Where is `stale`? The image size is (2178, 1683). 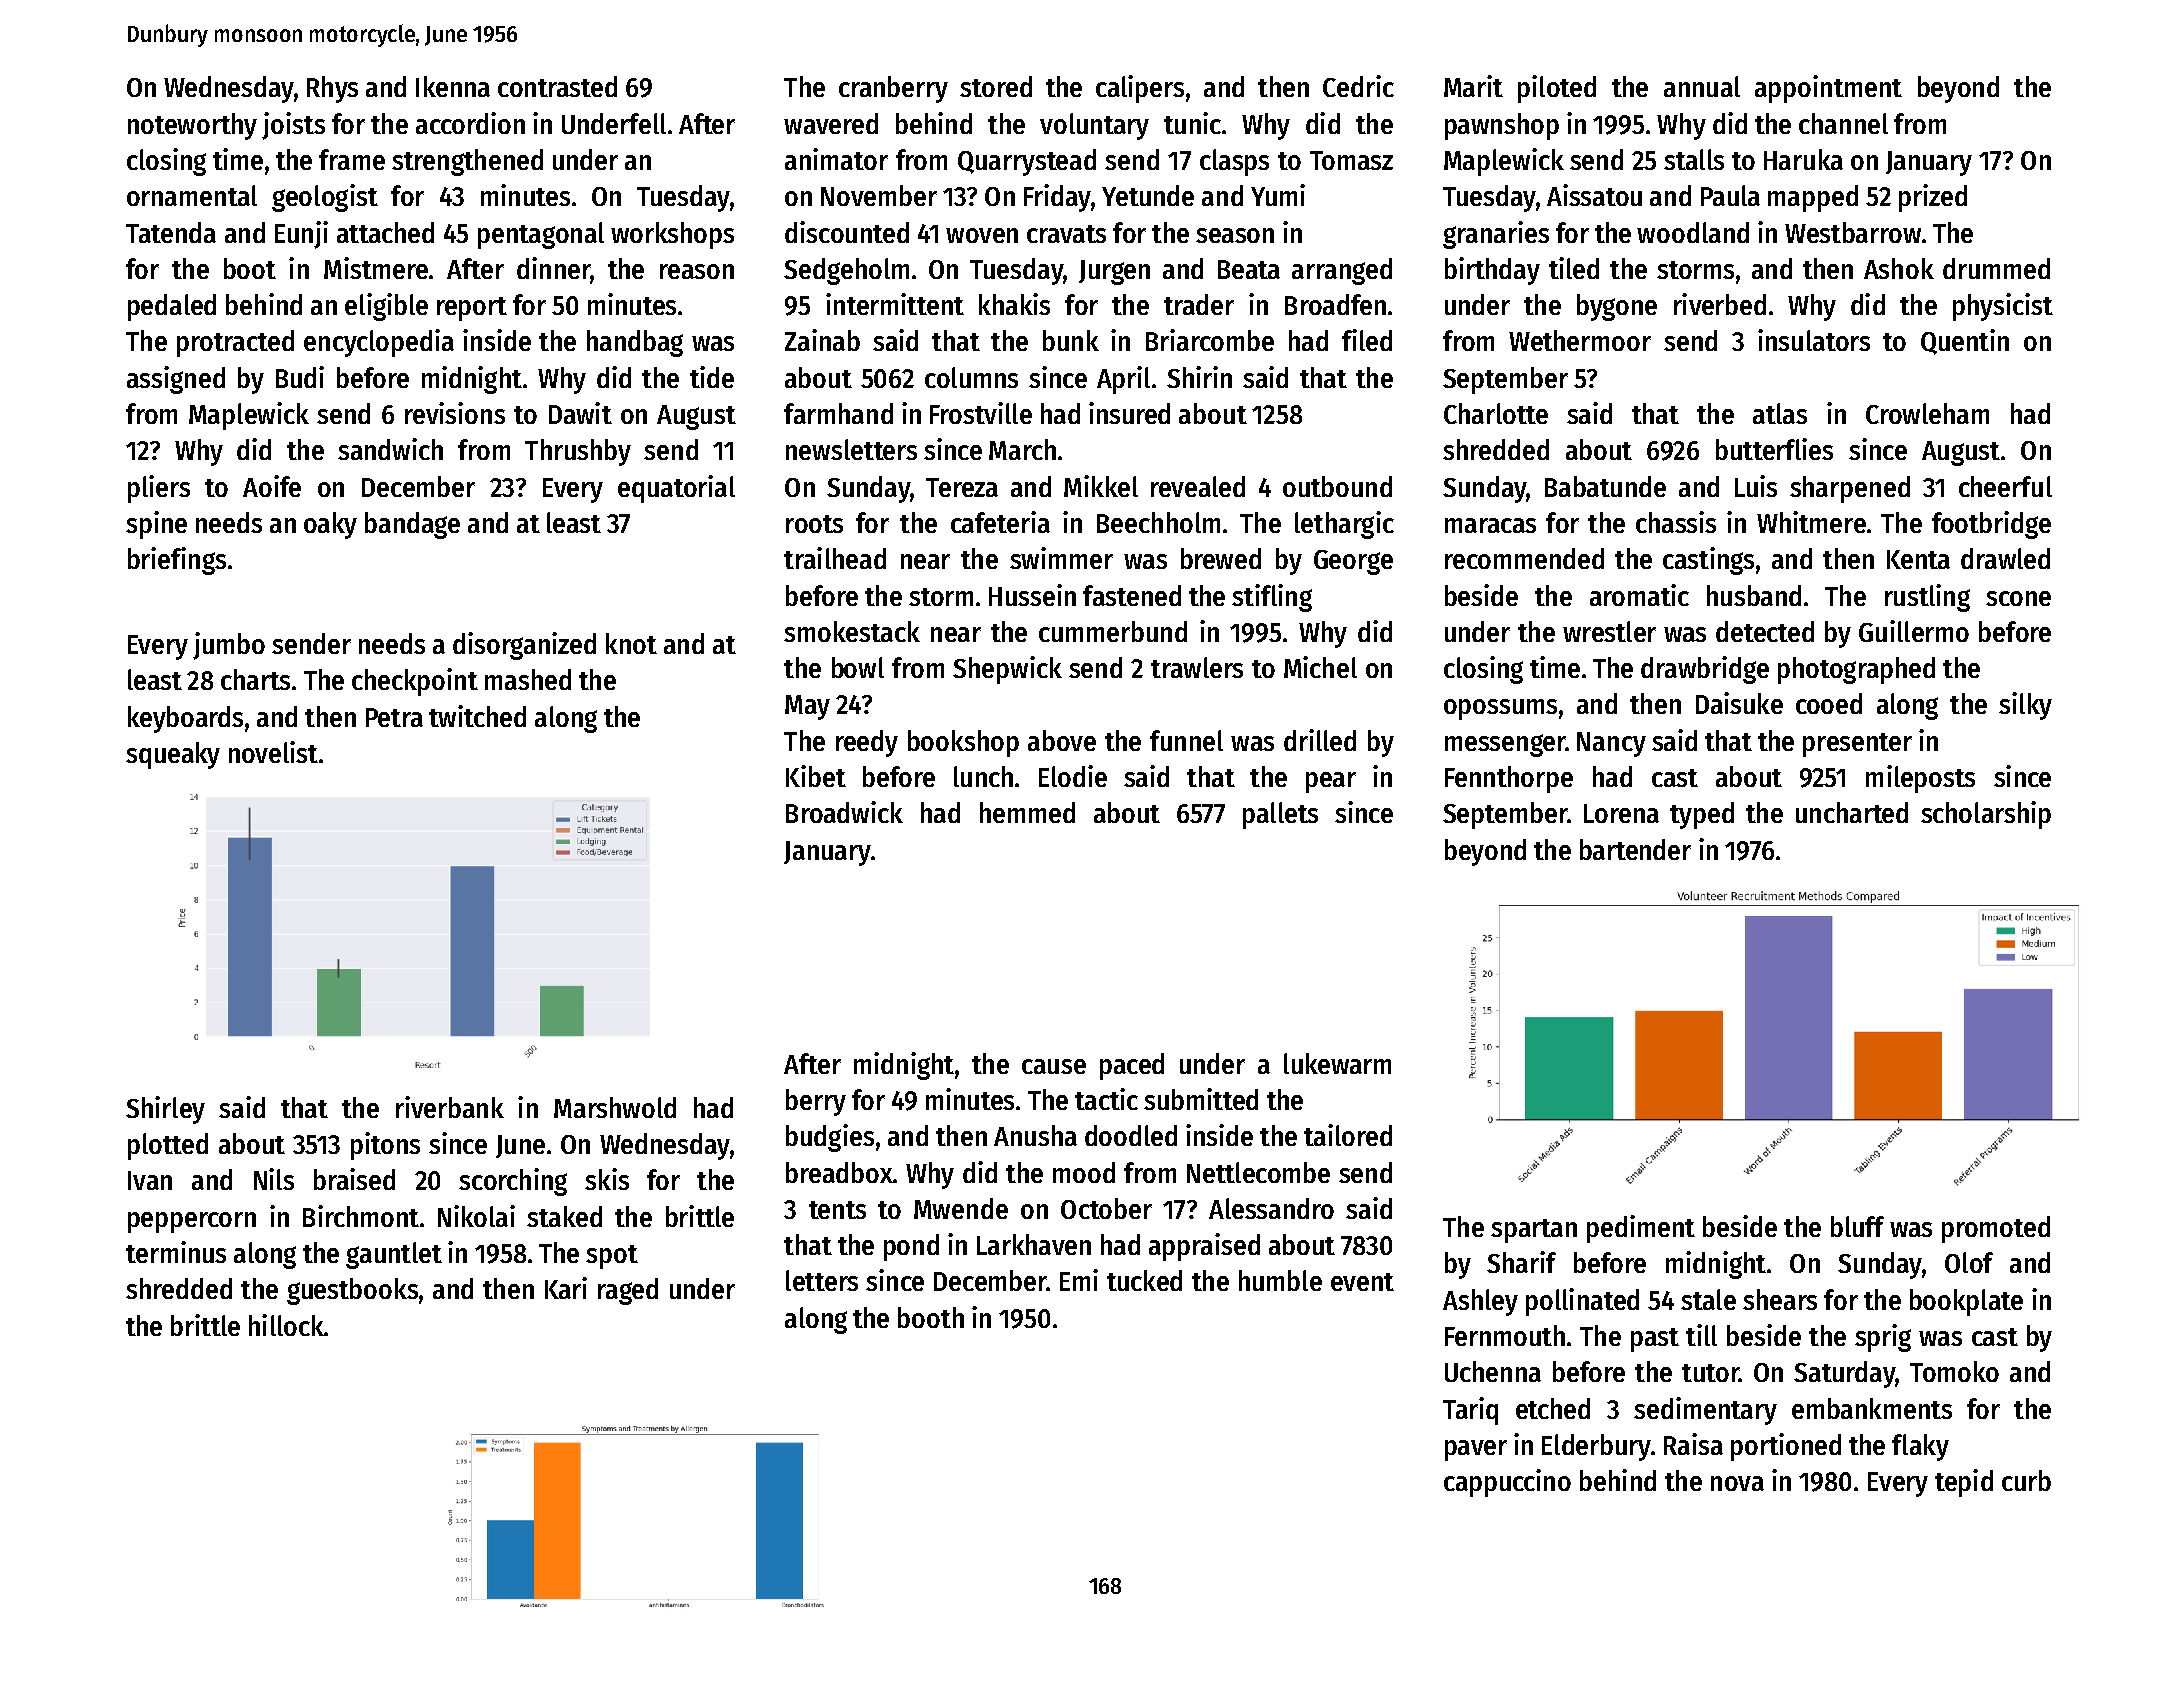 stale is located at coordinates (1708, 1299).
